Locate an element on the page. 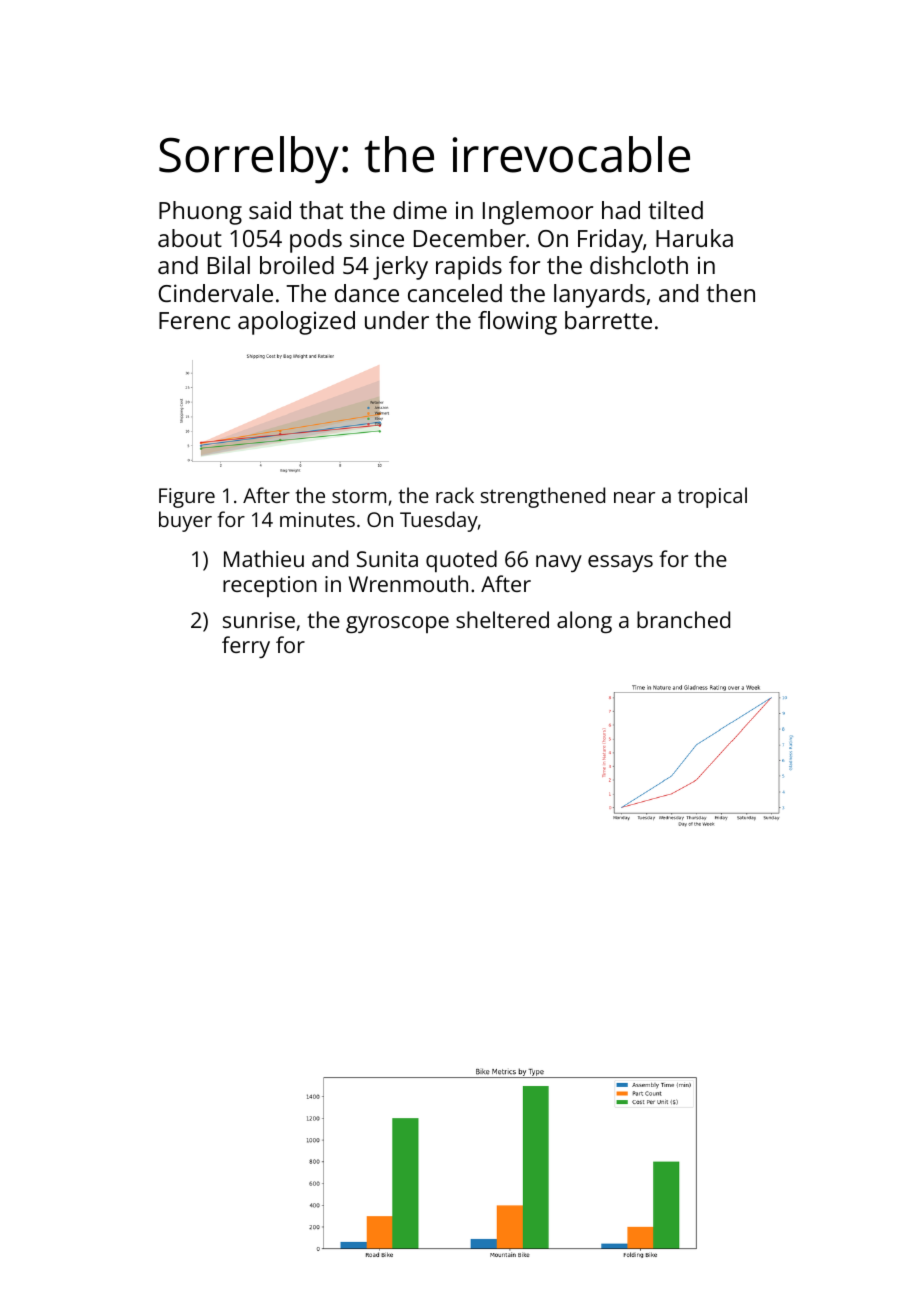 This image has width=924, height=1311. under is located at coordinates (397, 320).
